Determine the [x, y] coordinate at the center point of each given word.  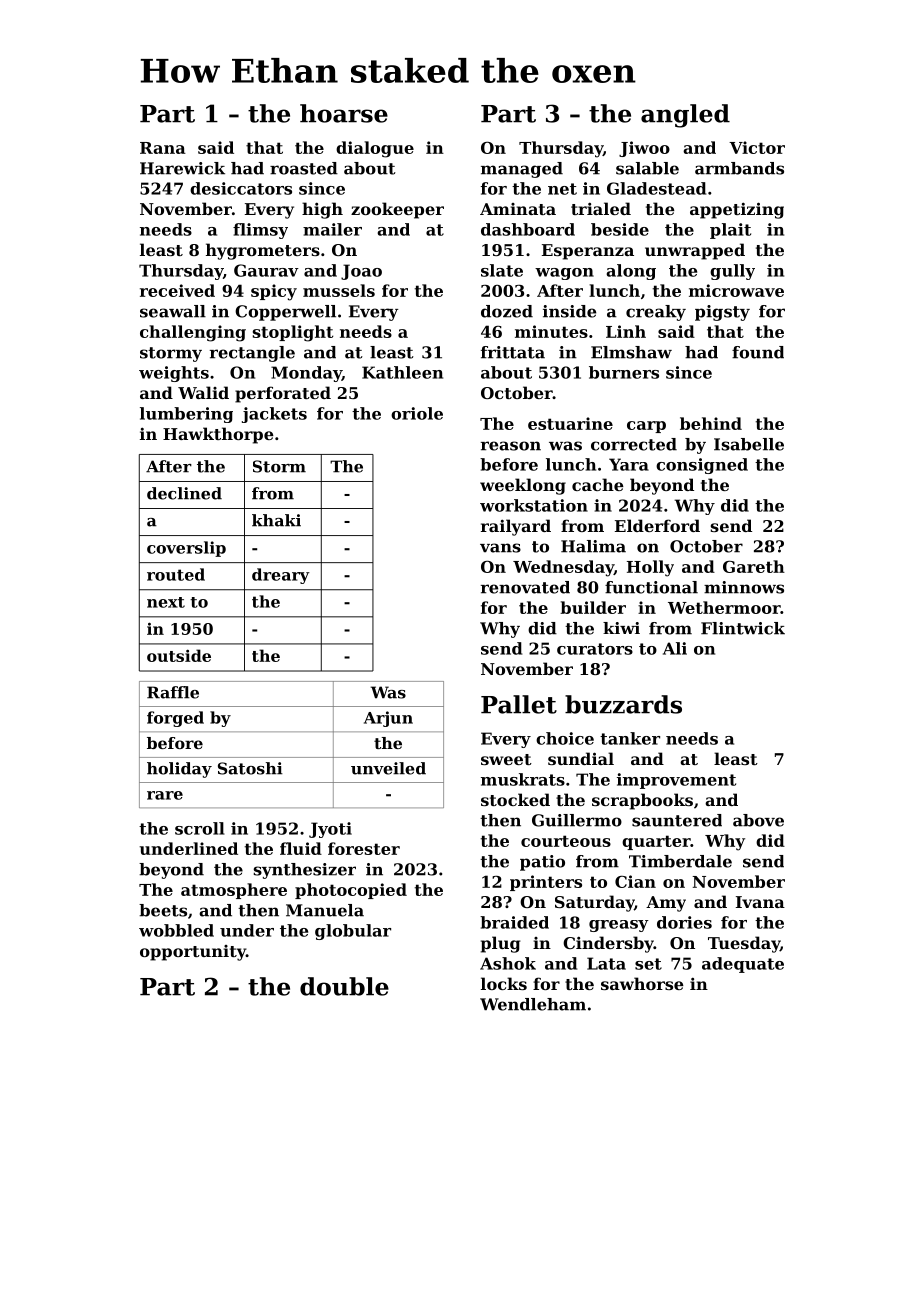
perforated [283, 394]
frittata [513, 352]
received [177, 290]
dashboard [528, 229]
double [344, 986]
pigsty [722, 313]
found [758, 352]
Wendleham [533, 1004]
